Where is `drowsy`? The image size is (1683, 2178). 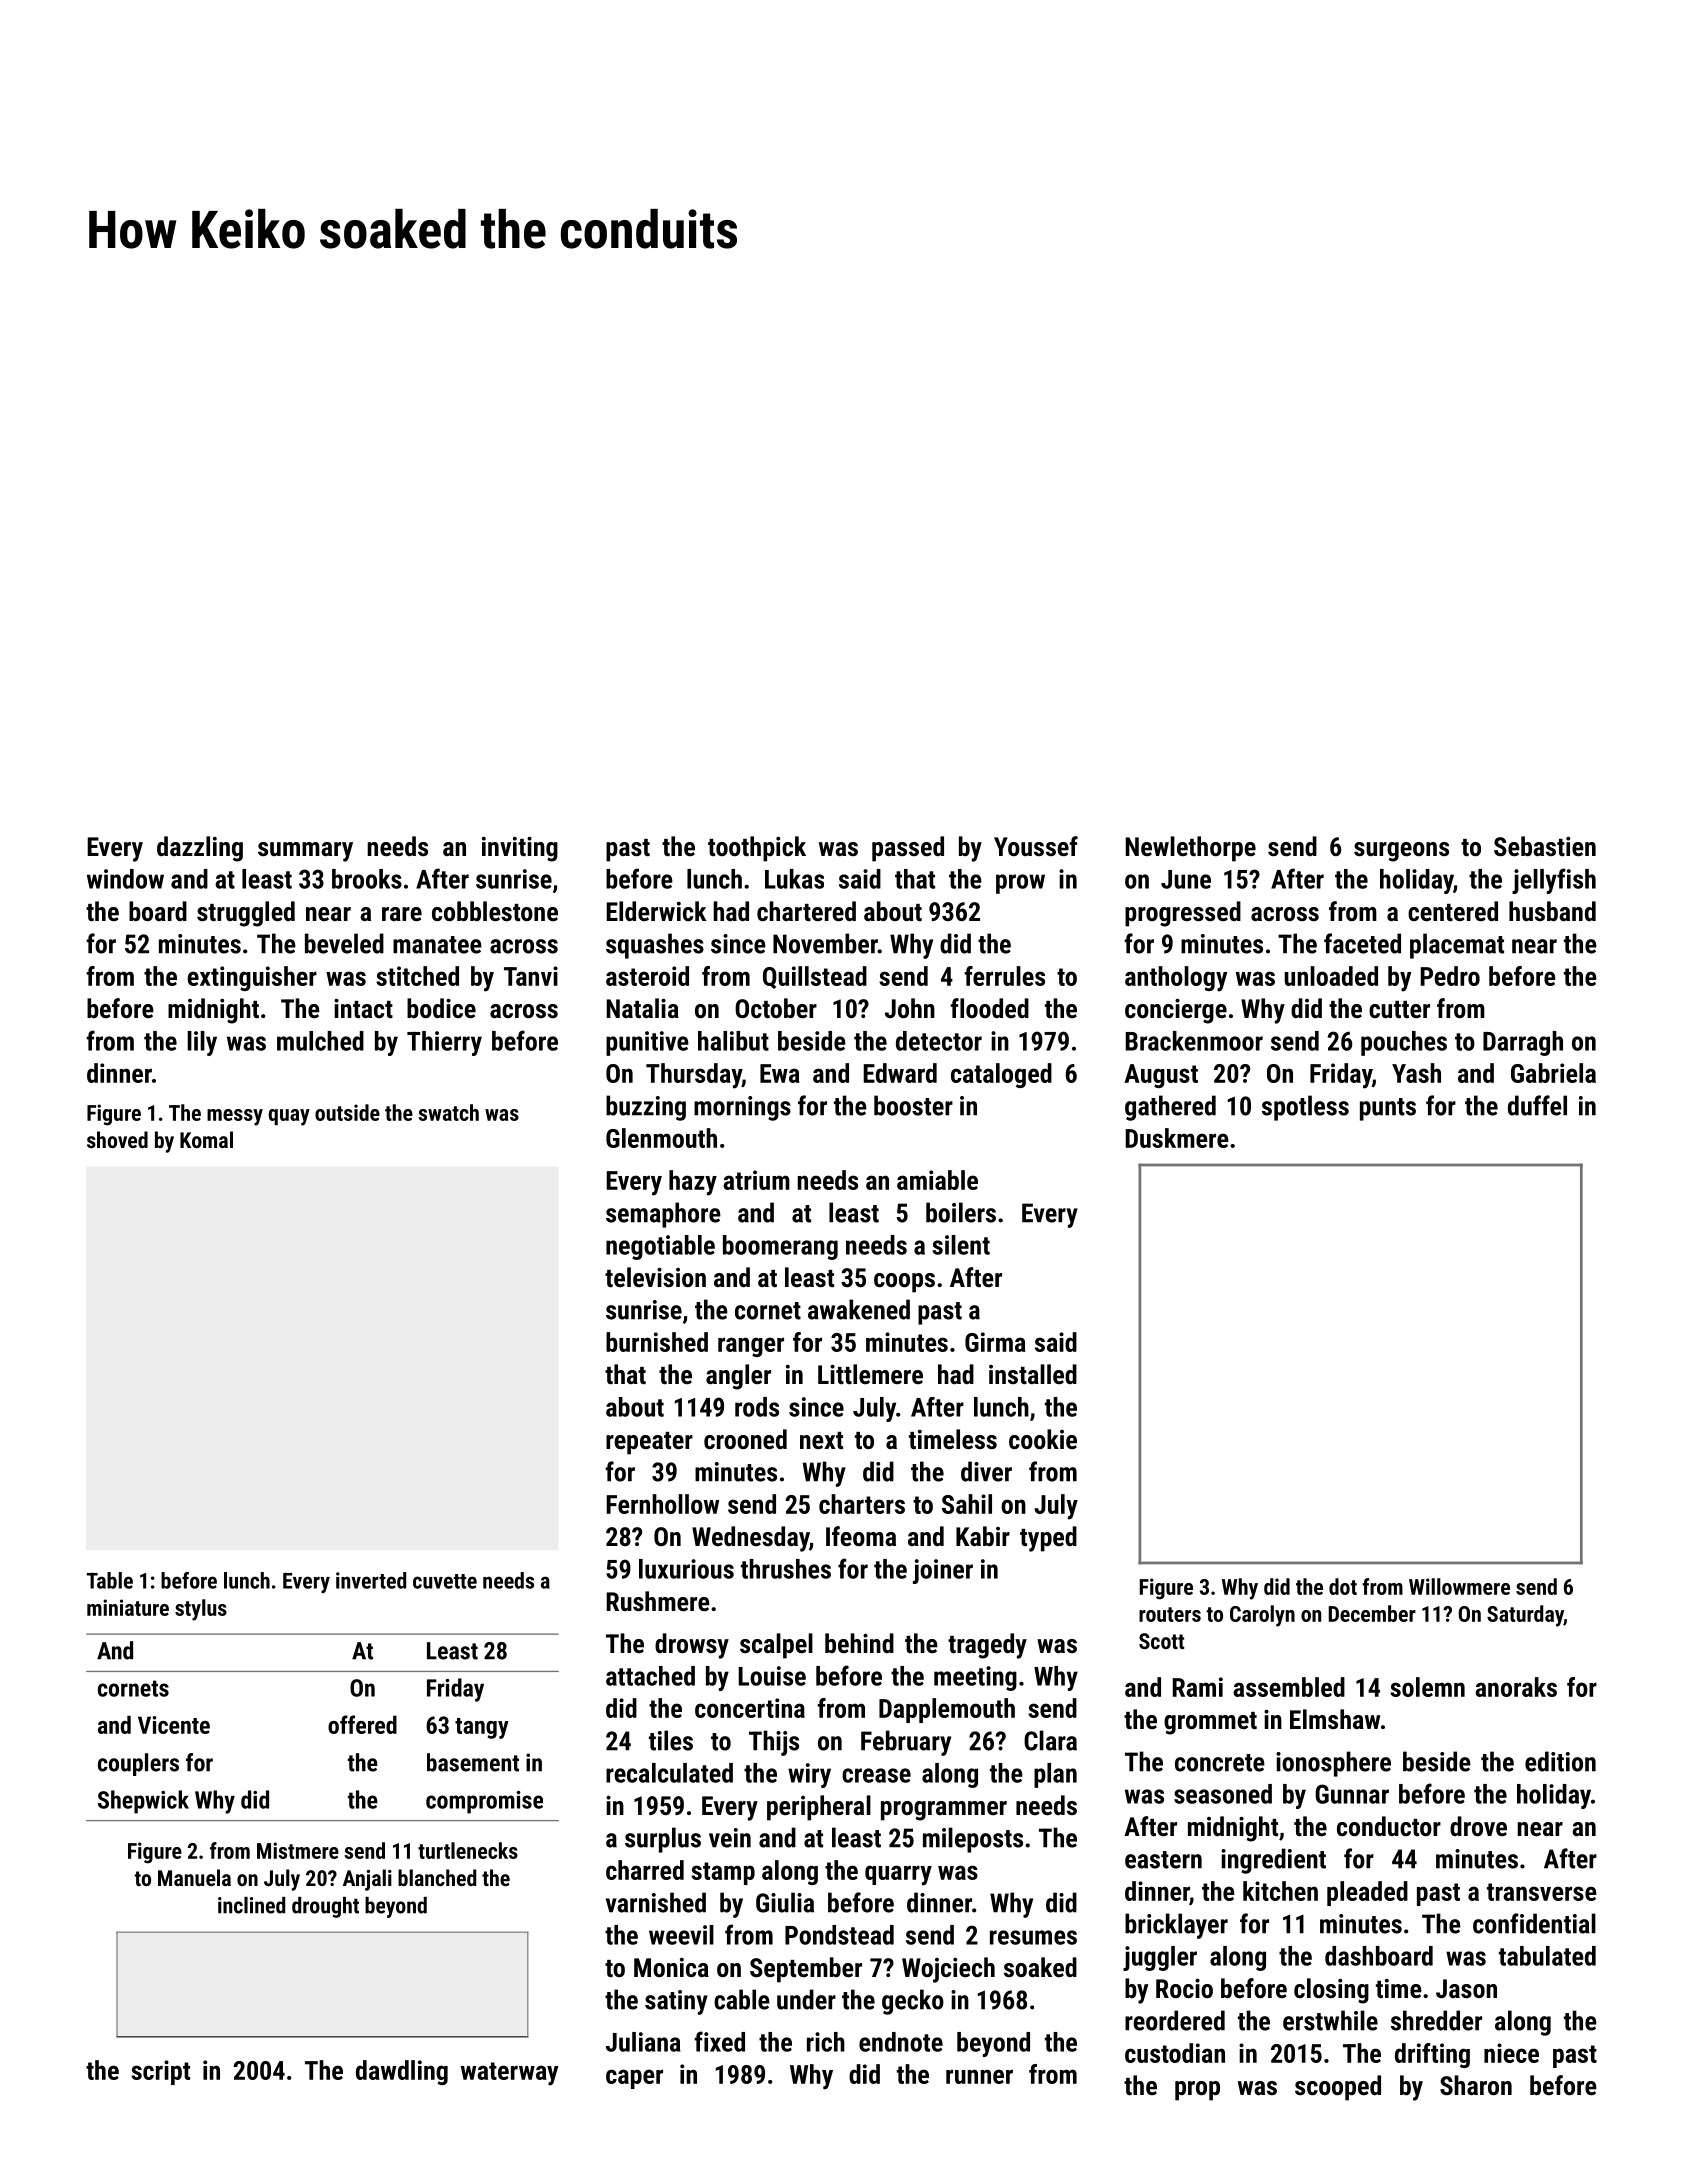 drowsy is located at coordinates (692, 1646).
